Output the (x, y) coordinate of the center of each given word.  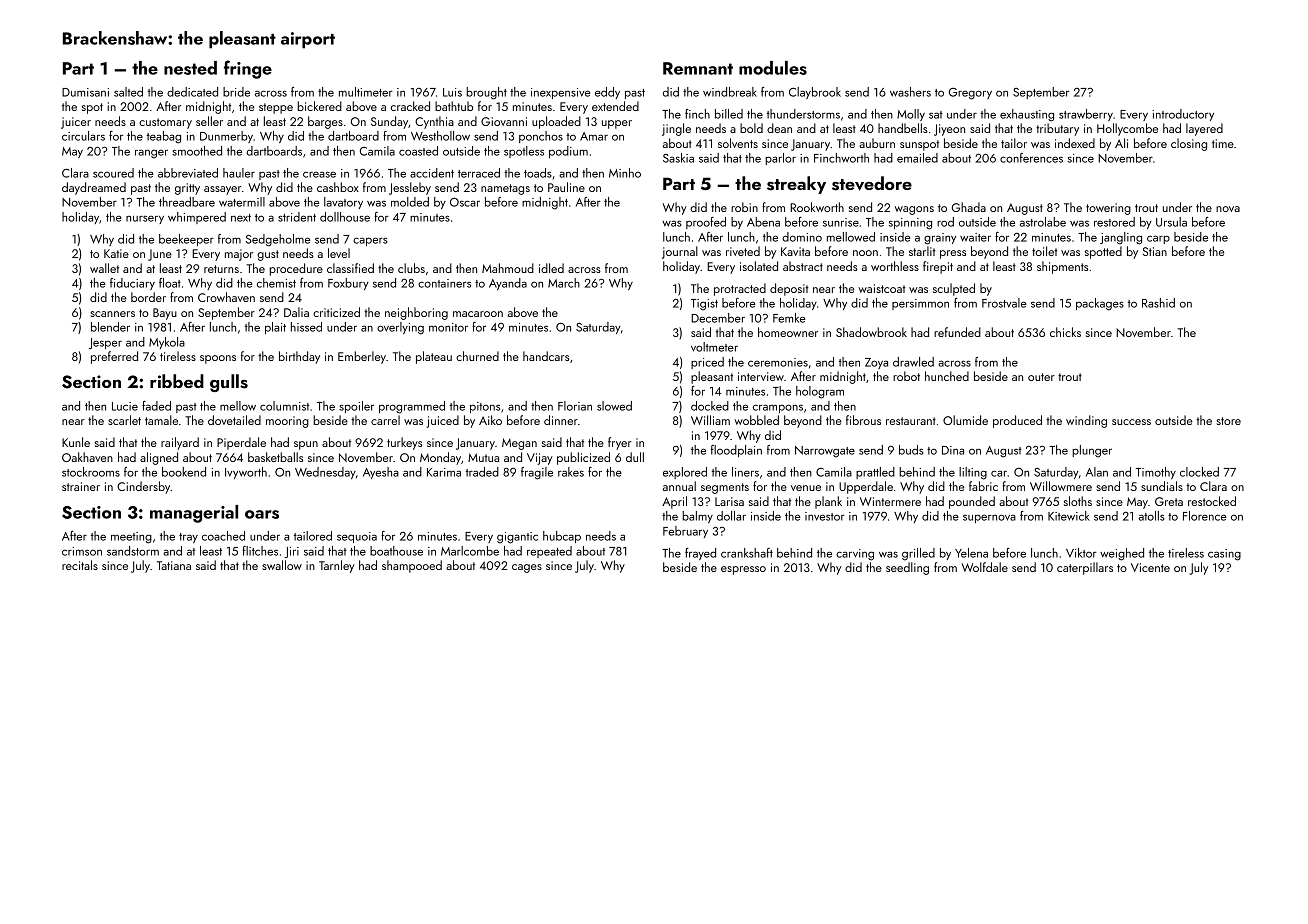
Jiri (291, 552)
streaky (796, 185)
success (1131, 422)
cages (527, 568)
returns (221, 269)
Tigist (704, 305)
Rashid (1158, 303)
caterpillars (1085, 568)
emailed (917, 158)
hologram (820, 392)
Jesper (105, 343)
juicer (76, 123)
